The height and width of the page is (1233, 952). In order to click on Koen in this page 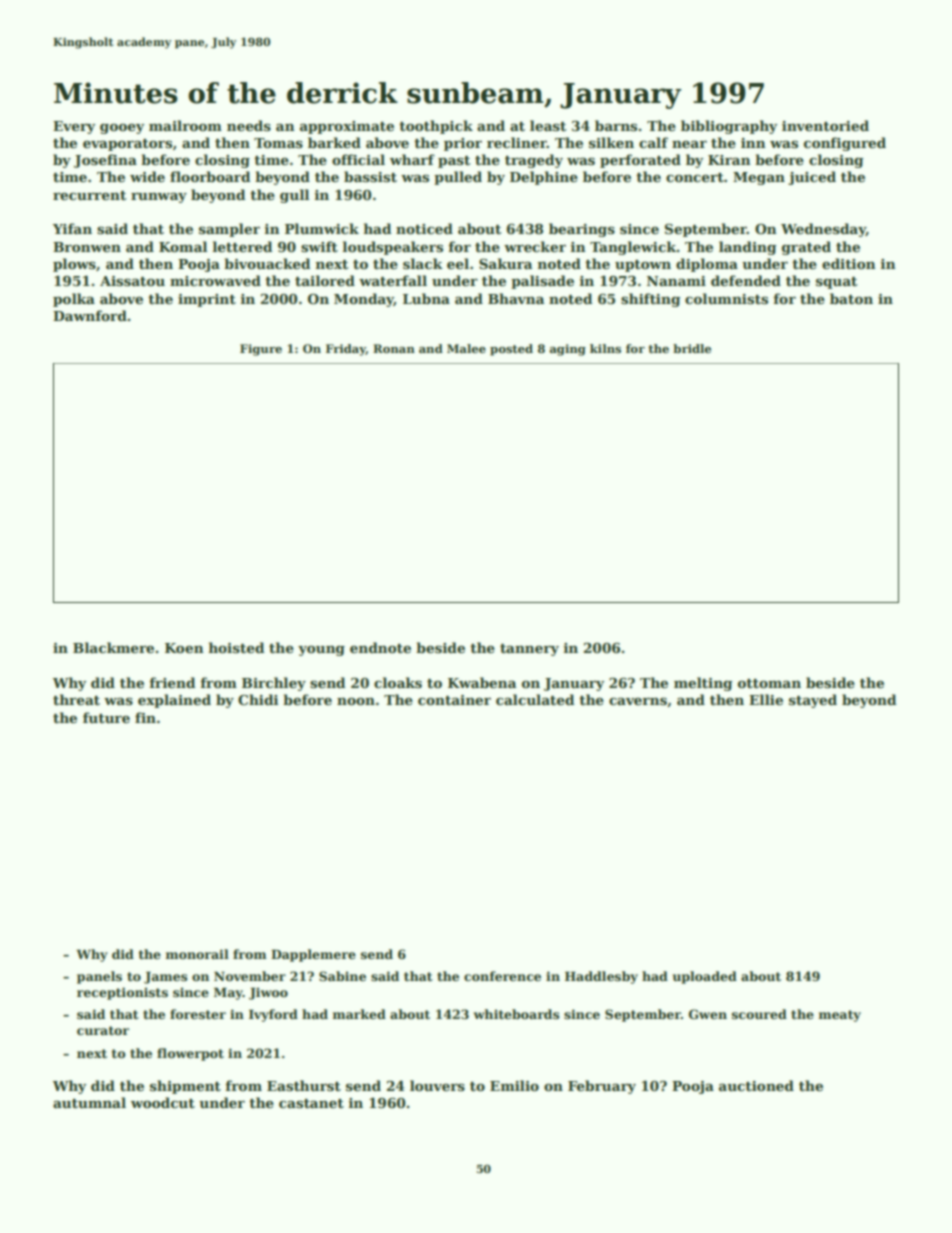, I will do `click(184, 648)`.
